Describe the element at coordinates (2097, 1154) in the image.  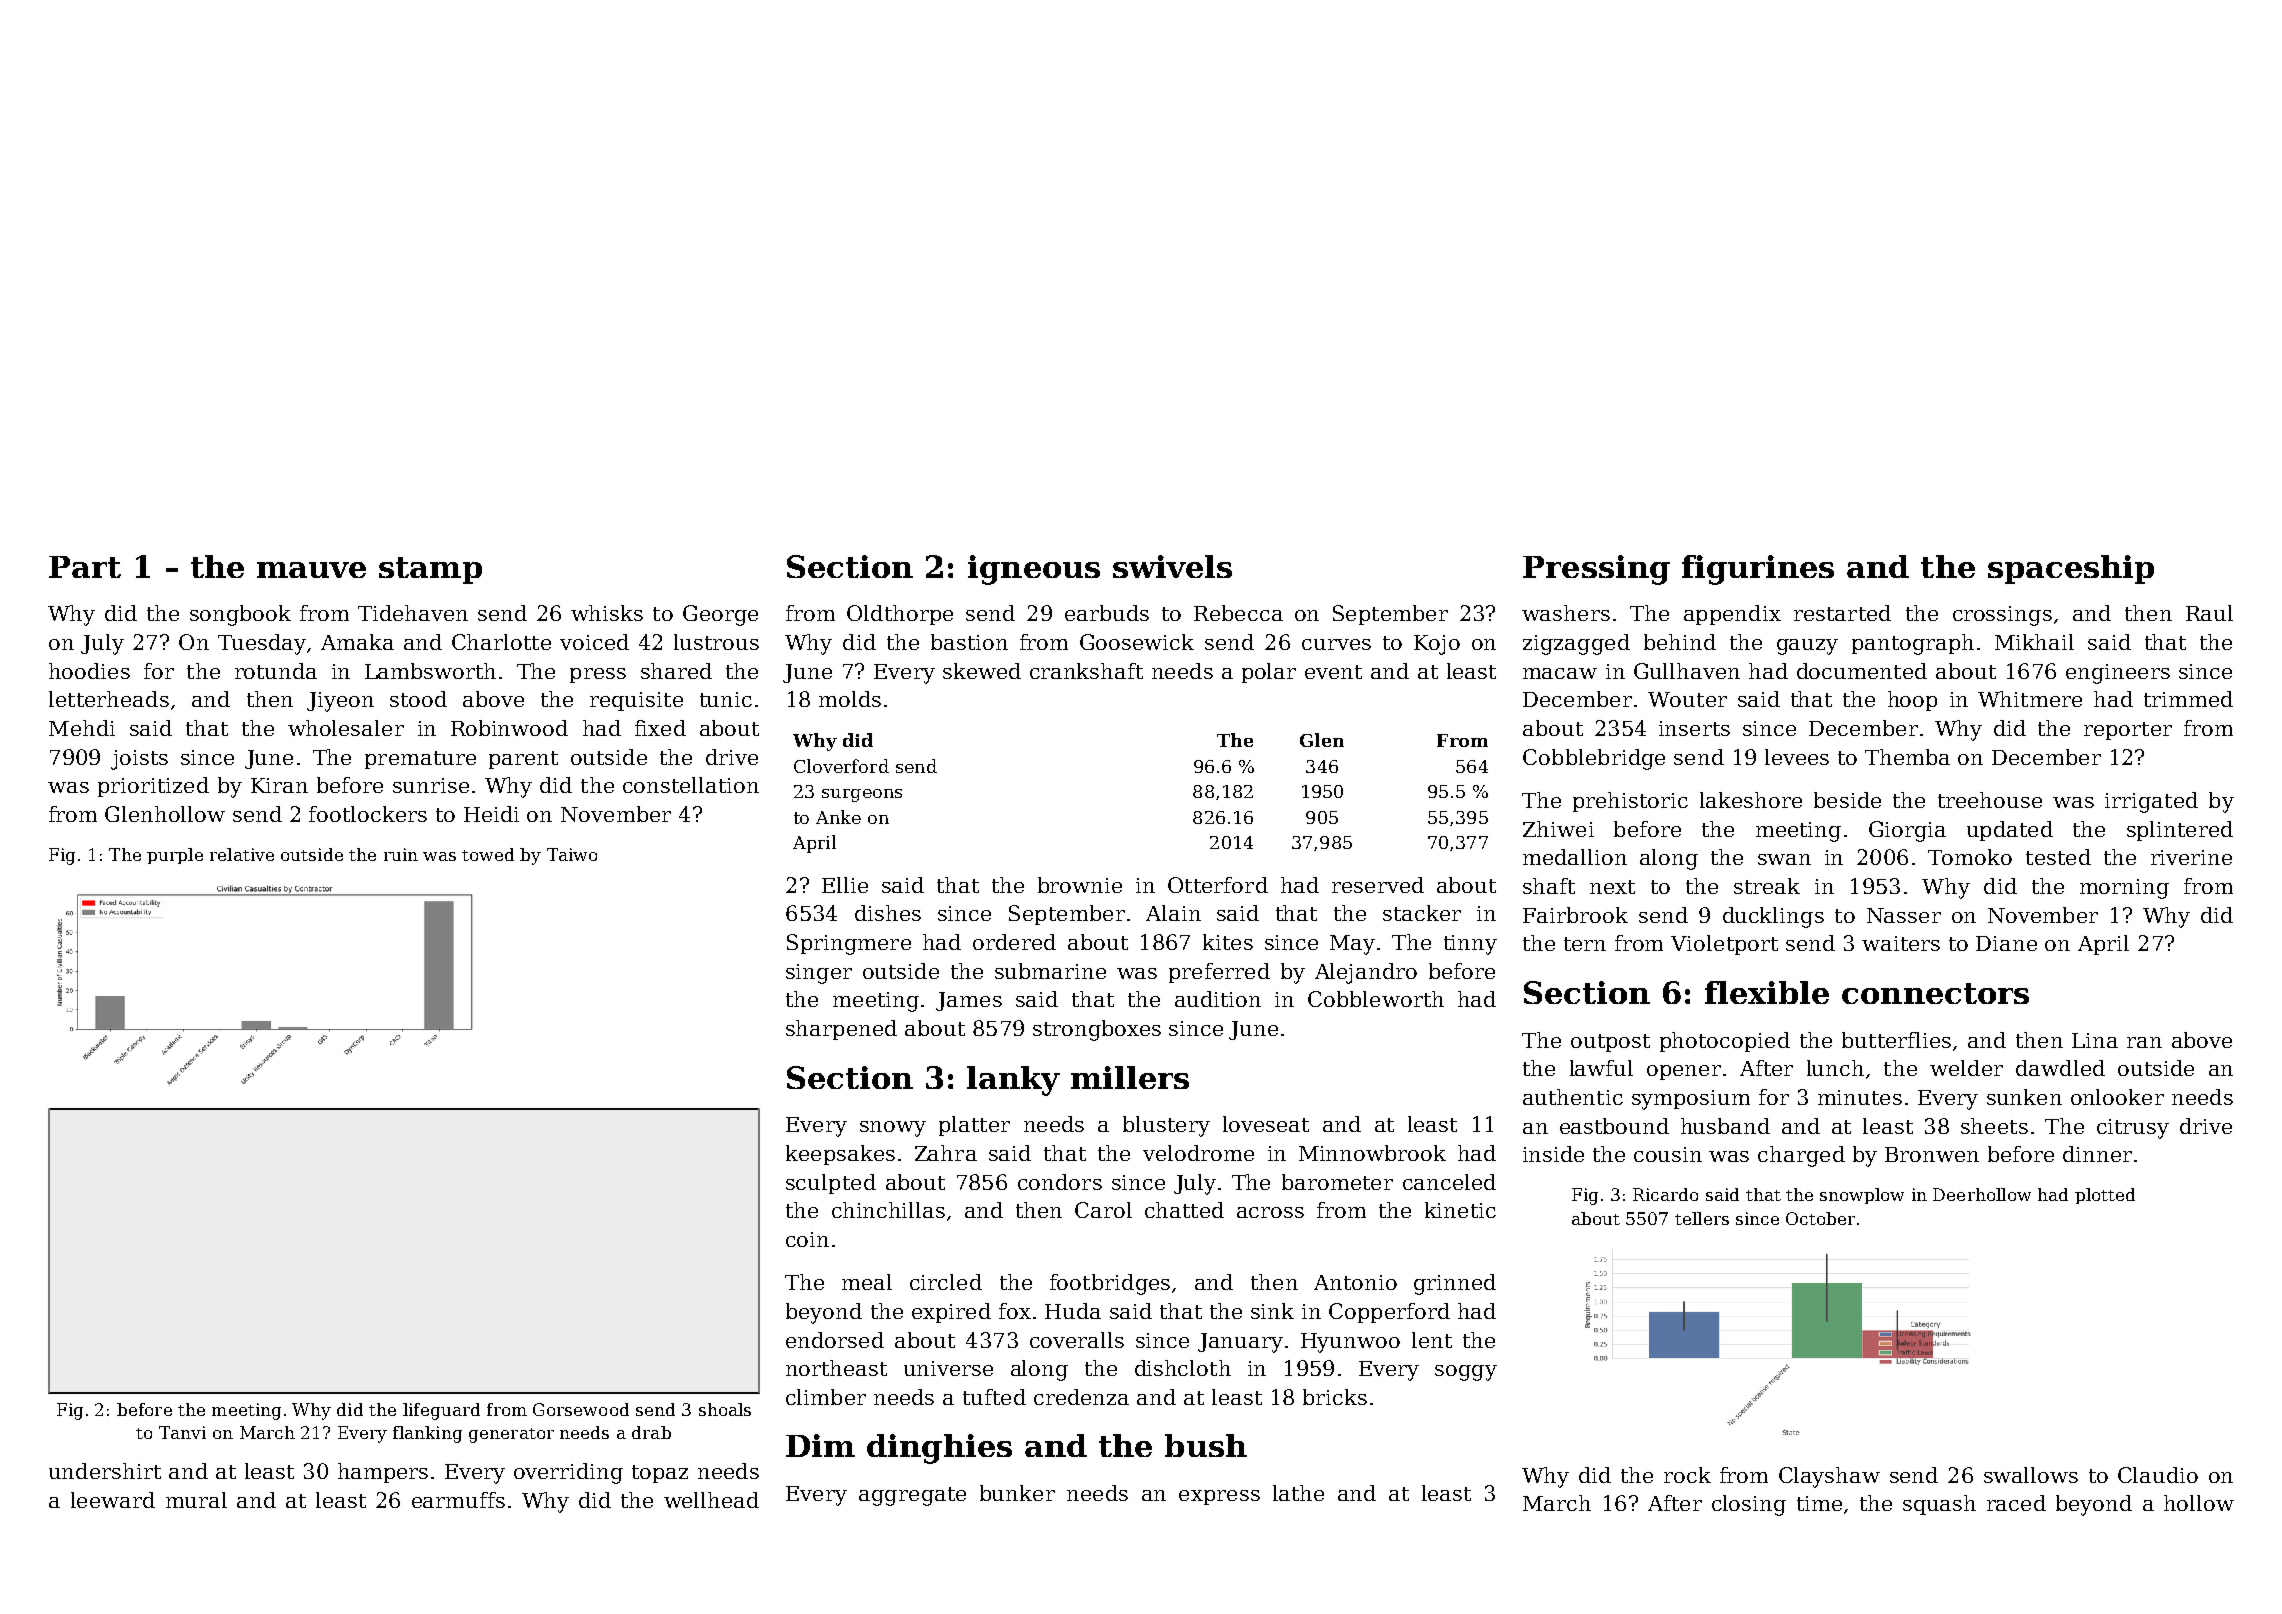
I see `dinner` at that location.
